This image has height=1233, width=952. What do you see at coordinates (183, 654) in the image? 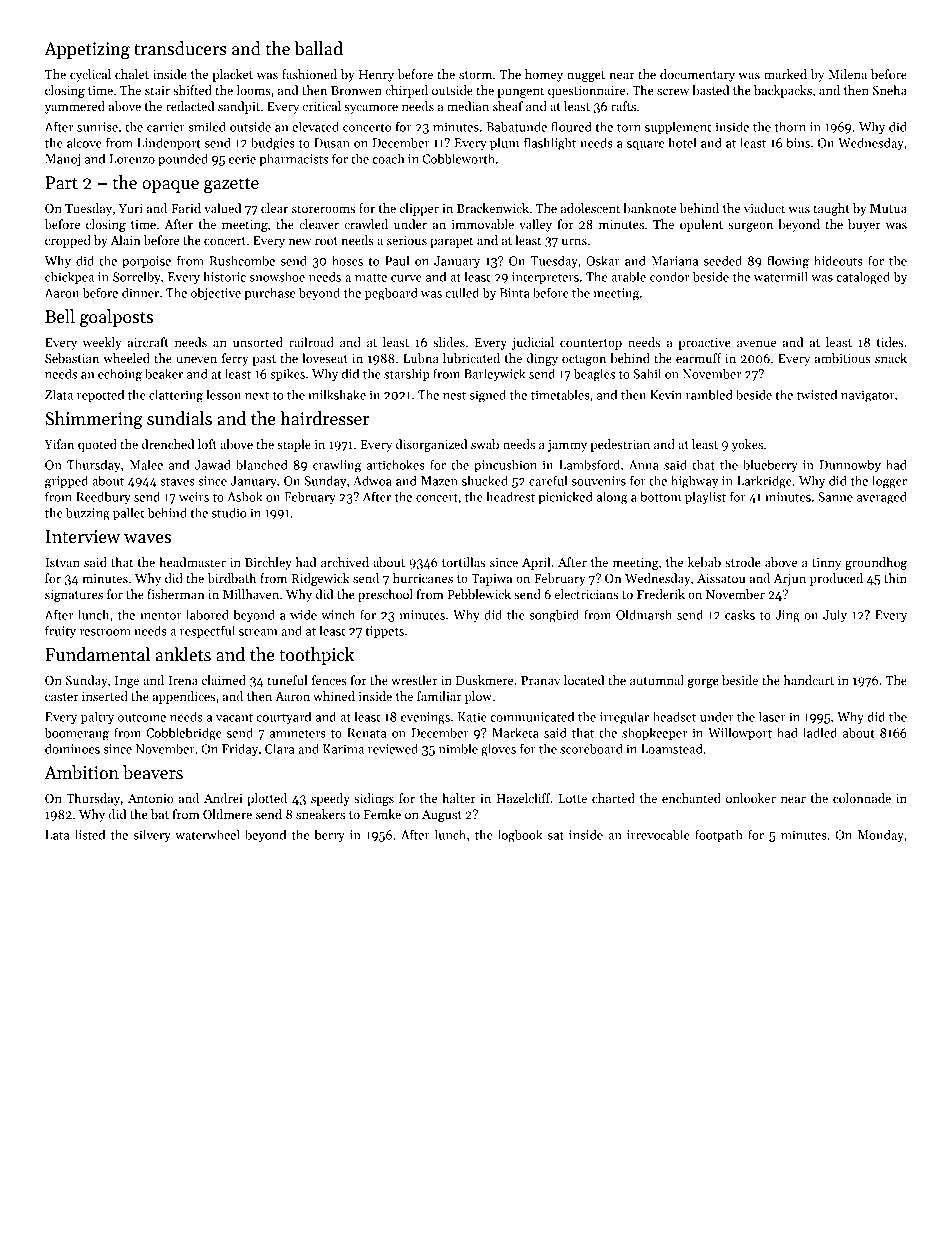
I see `anklets` at bounding box center [183, 654].
